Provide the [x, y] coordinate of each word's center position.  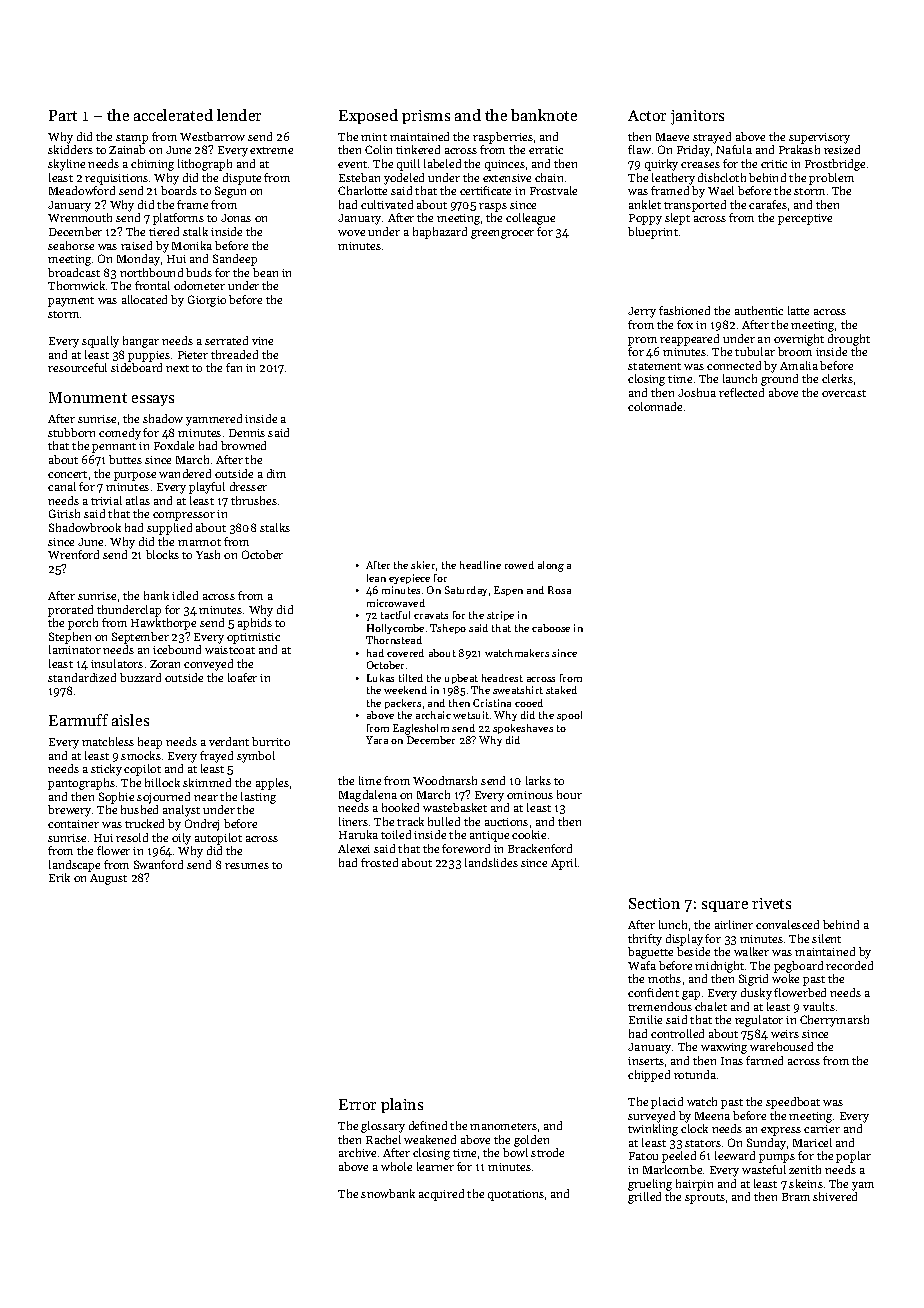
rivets [771, 903]
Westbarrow [212, 136]
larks [538, 780]
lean [376, 578]
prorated [70, 611]
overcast [844, 393]
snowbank [388, 1193]
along [551, 566]
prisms [426, 117]
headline [480, 565]
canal [62, 486]
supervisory [819, 138]
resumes [247, 866]
